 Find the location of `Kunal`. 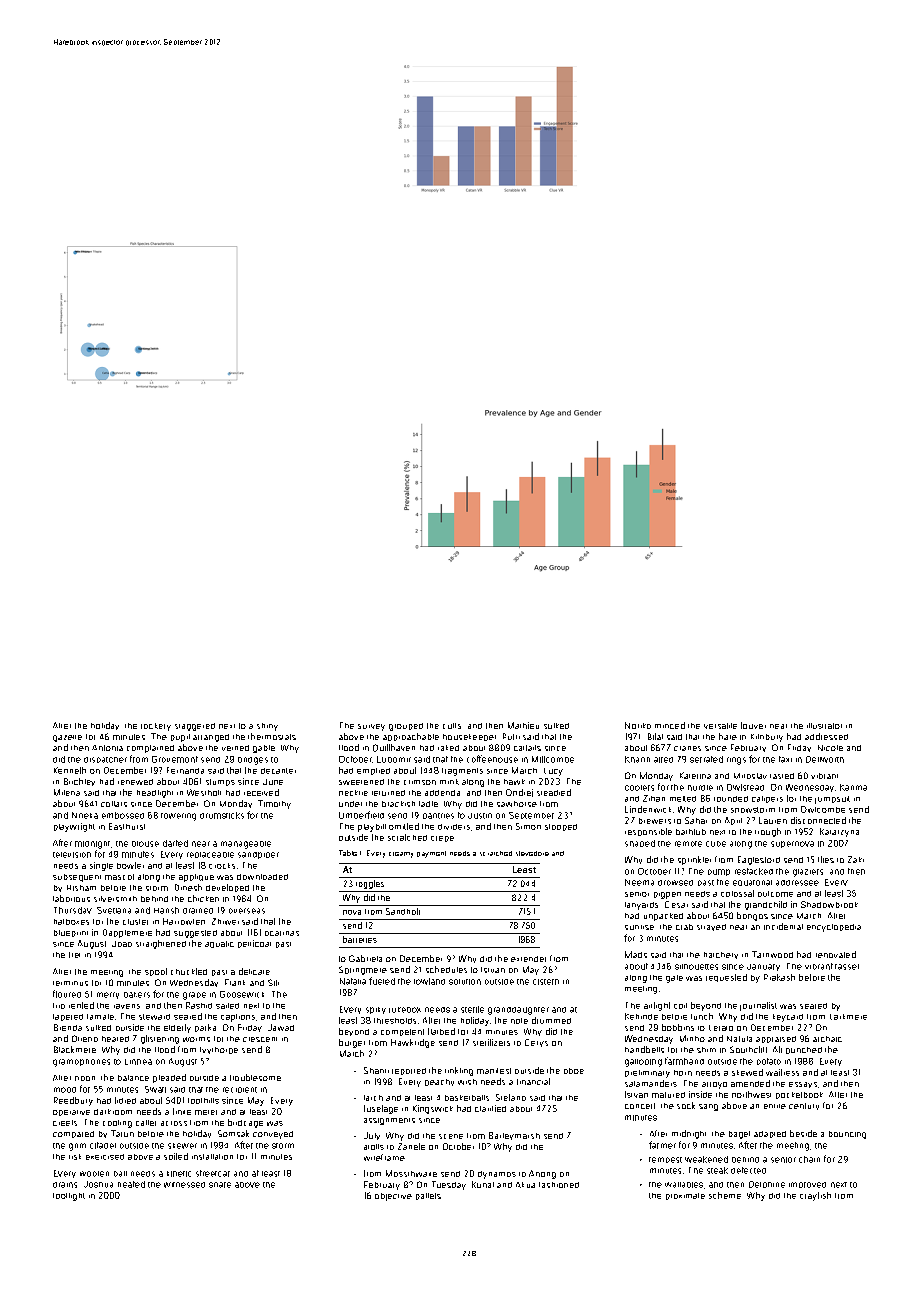

Kunal is located at coordinates (483, 1184).
